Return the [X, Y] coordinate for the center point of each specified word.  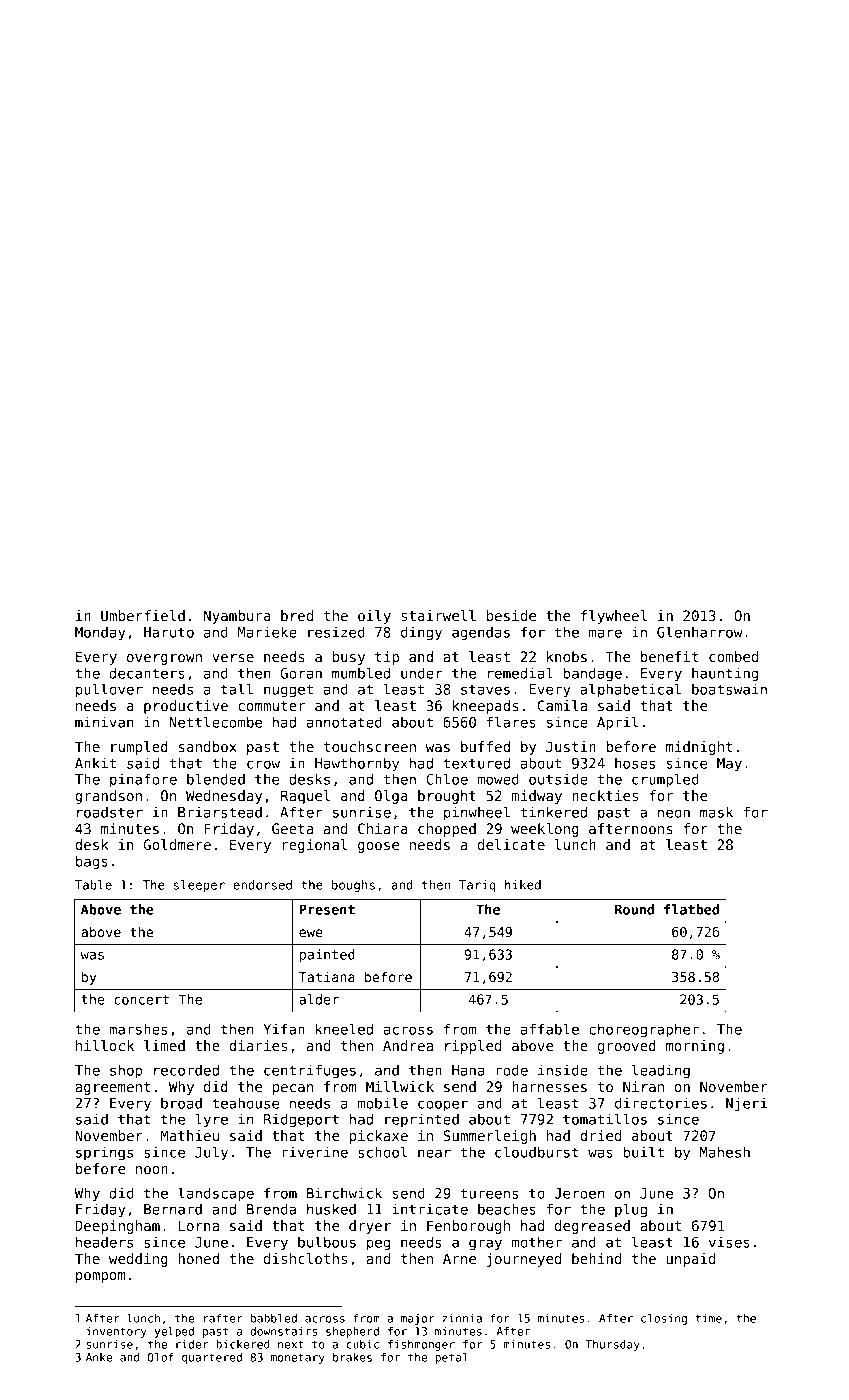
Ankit [95, 763]
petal [451, 1358]
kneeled [344, 1029]
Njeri [746, 1104]
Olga [391, 797]
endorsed [262, 885]
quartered [212, 1358]
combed [733, 656]
